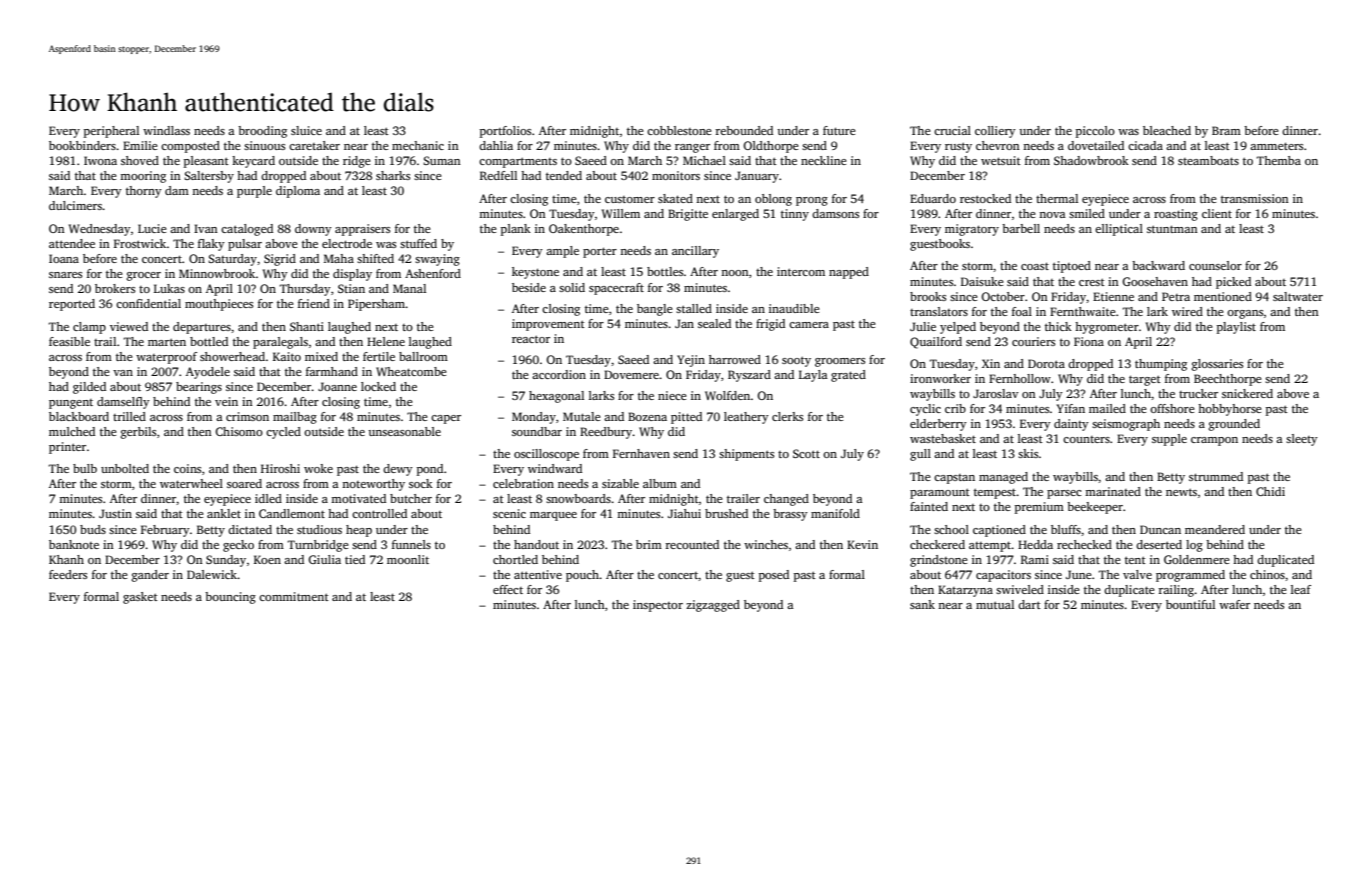  What do you see at coordinates (418, 145) in the image?
I see `mechanic` at bounding box center [418, 145].
